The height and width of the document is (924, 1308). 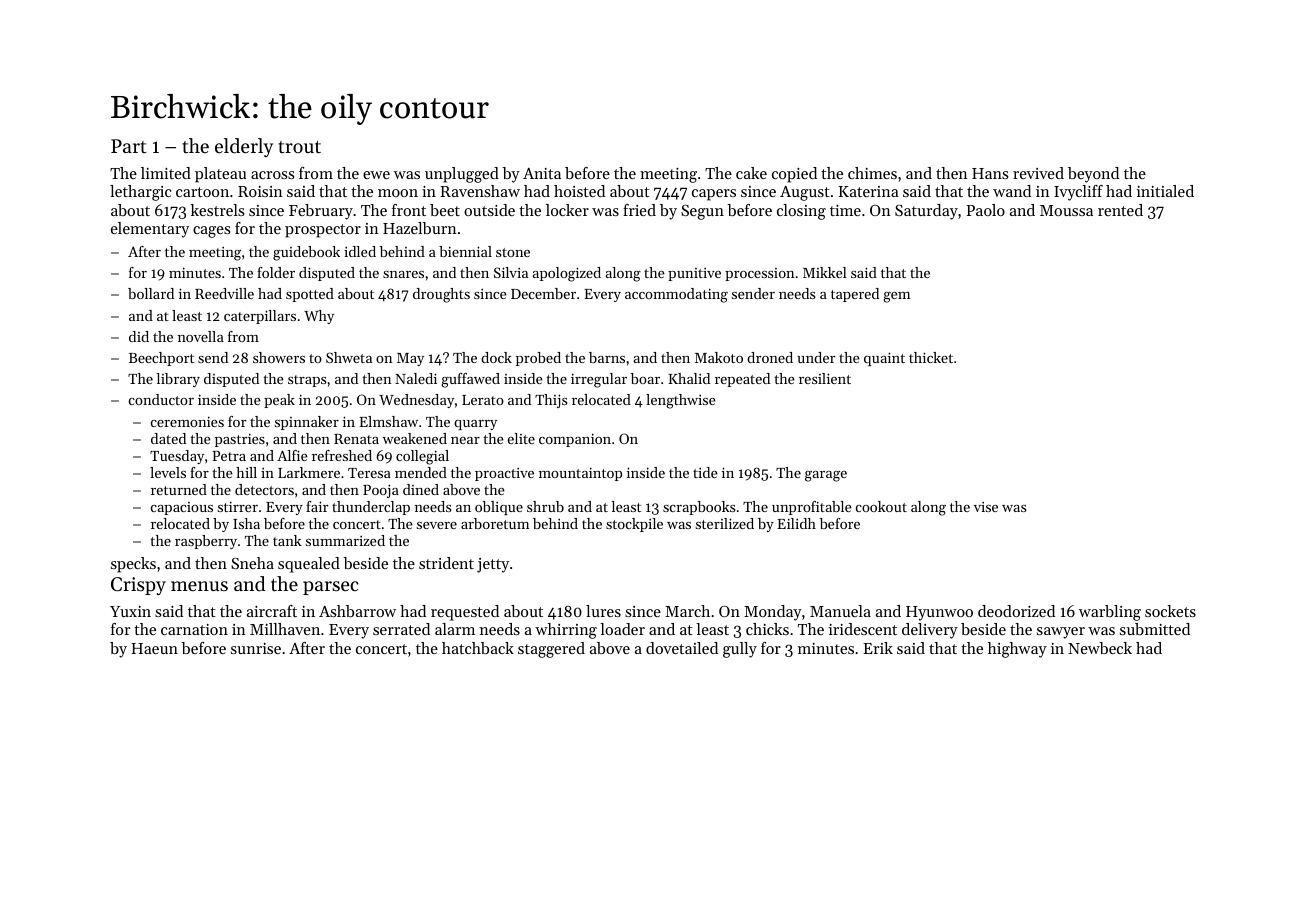 What do you see at coordinates (317, 506) in the document?
I see `fair` at bounding box center [317, 506].
